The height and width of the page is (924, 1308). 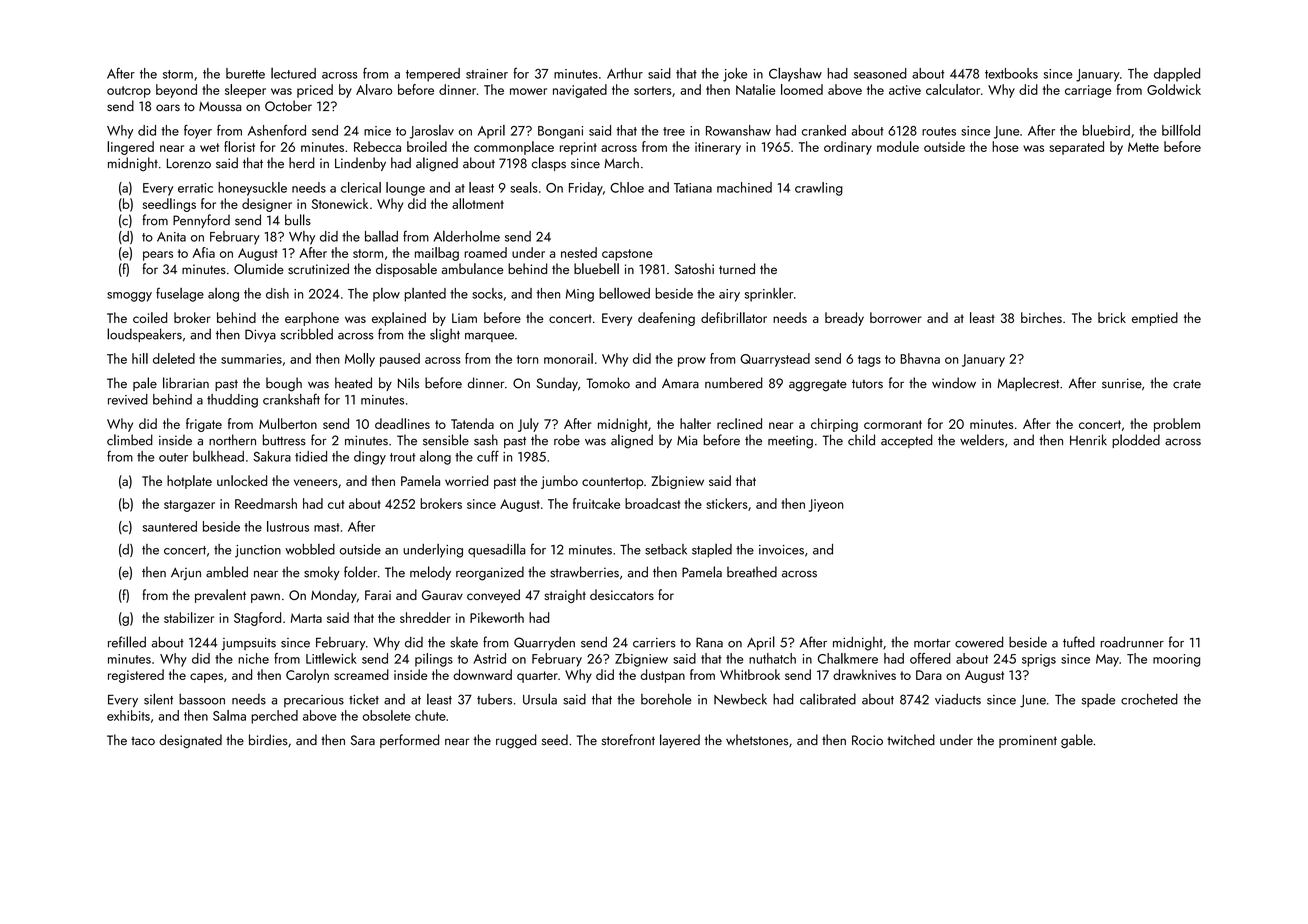 I want to click on mice, so click(x=377, y=131).
